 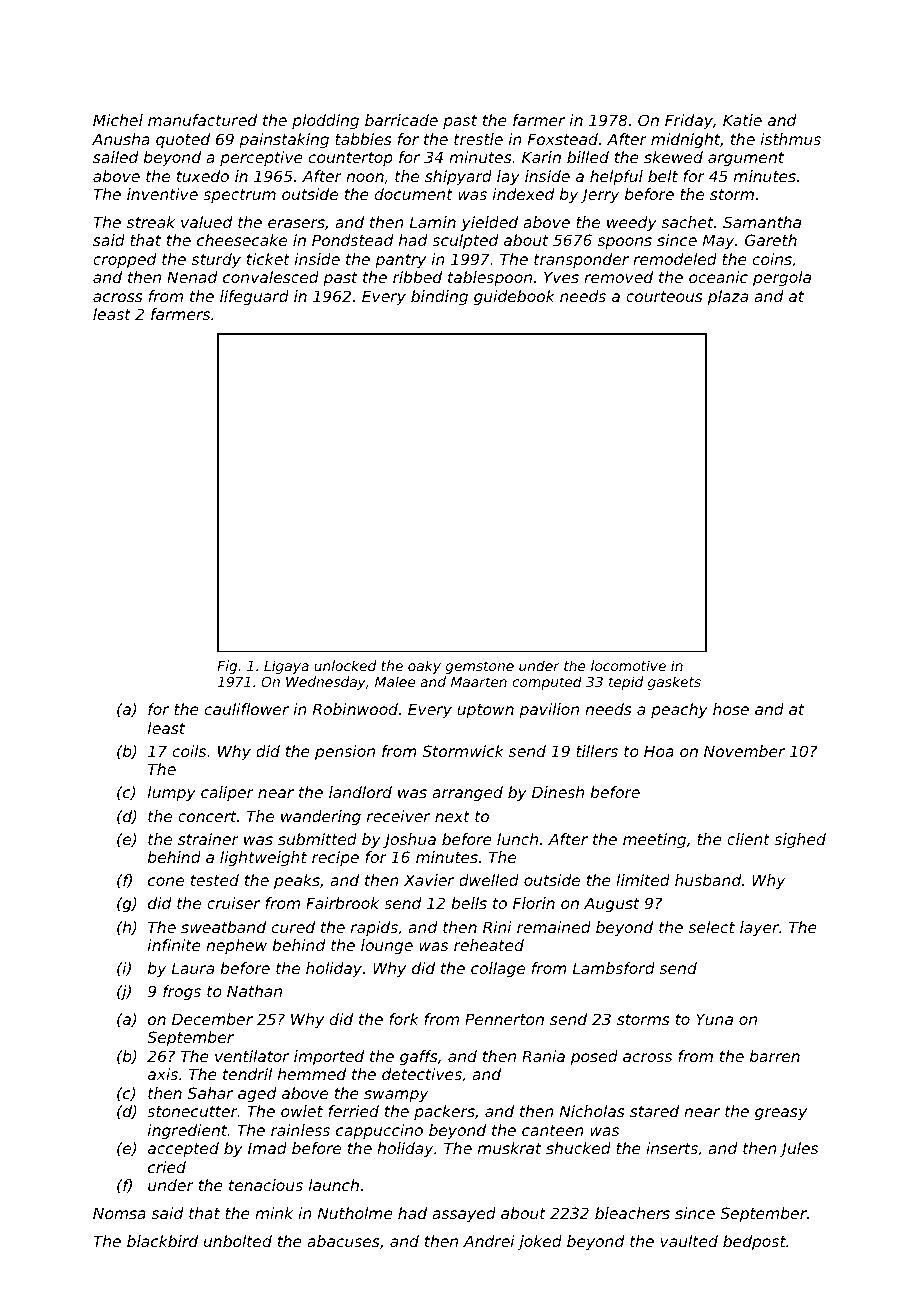 What do you see at coordinates (469, 903) in the image?
I see `bells` at bounding box center [469, 903].
